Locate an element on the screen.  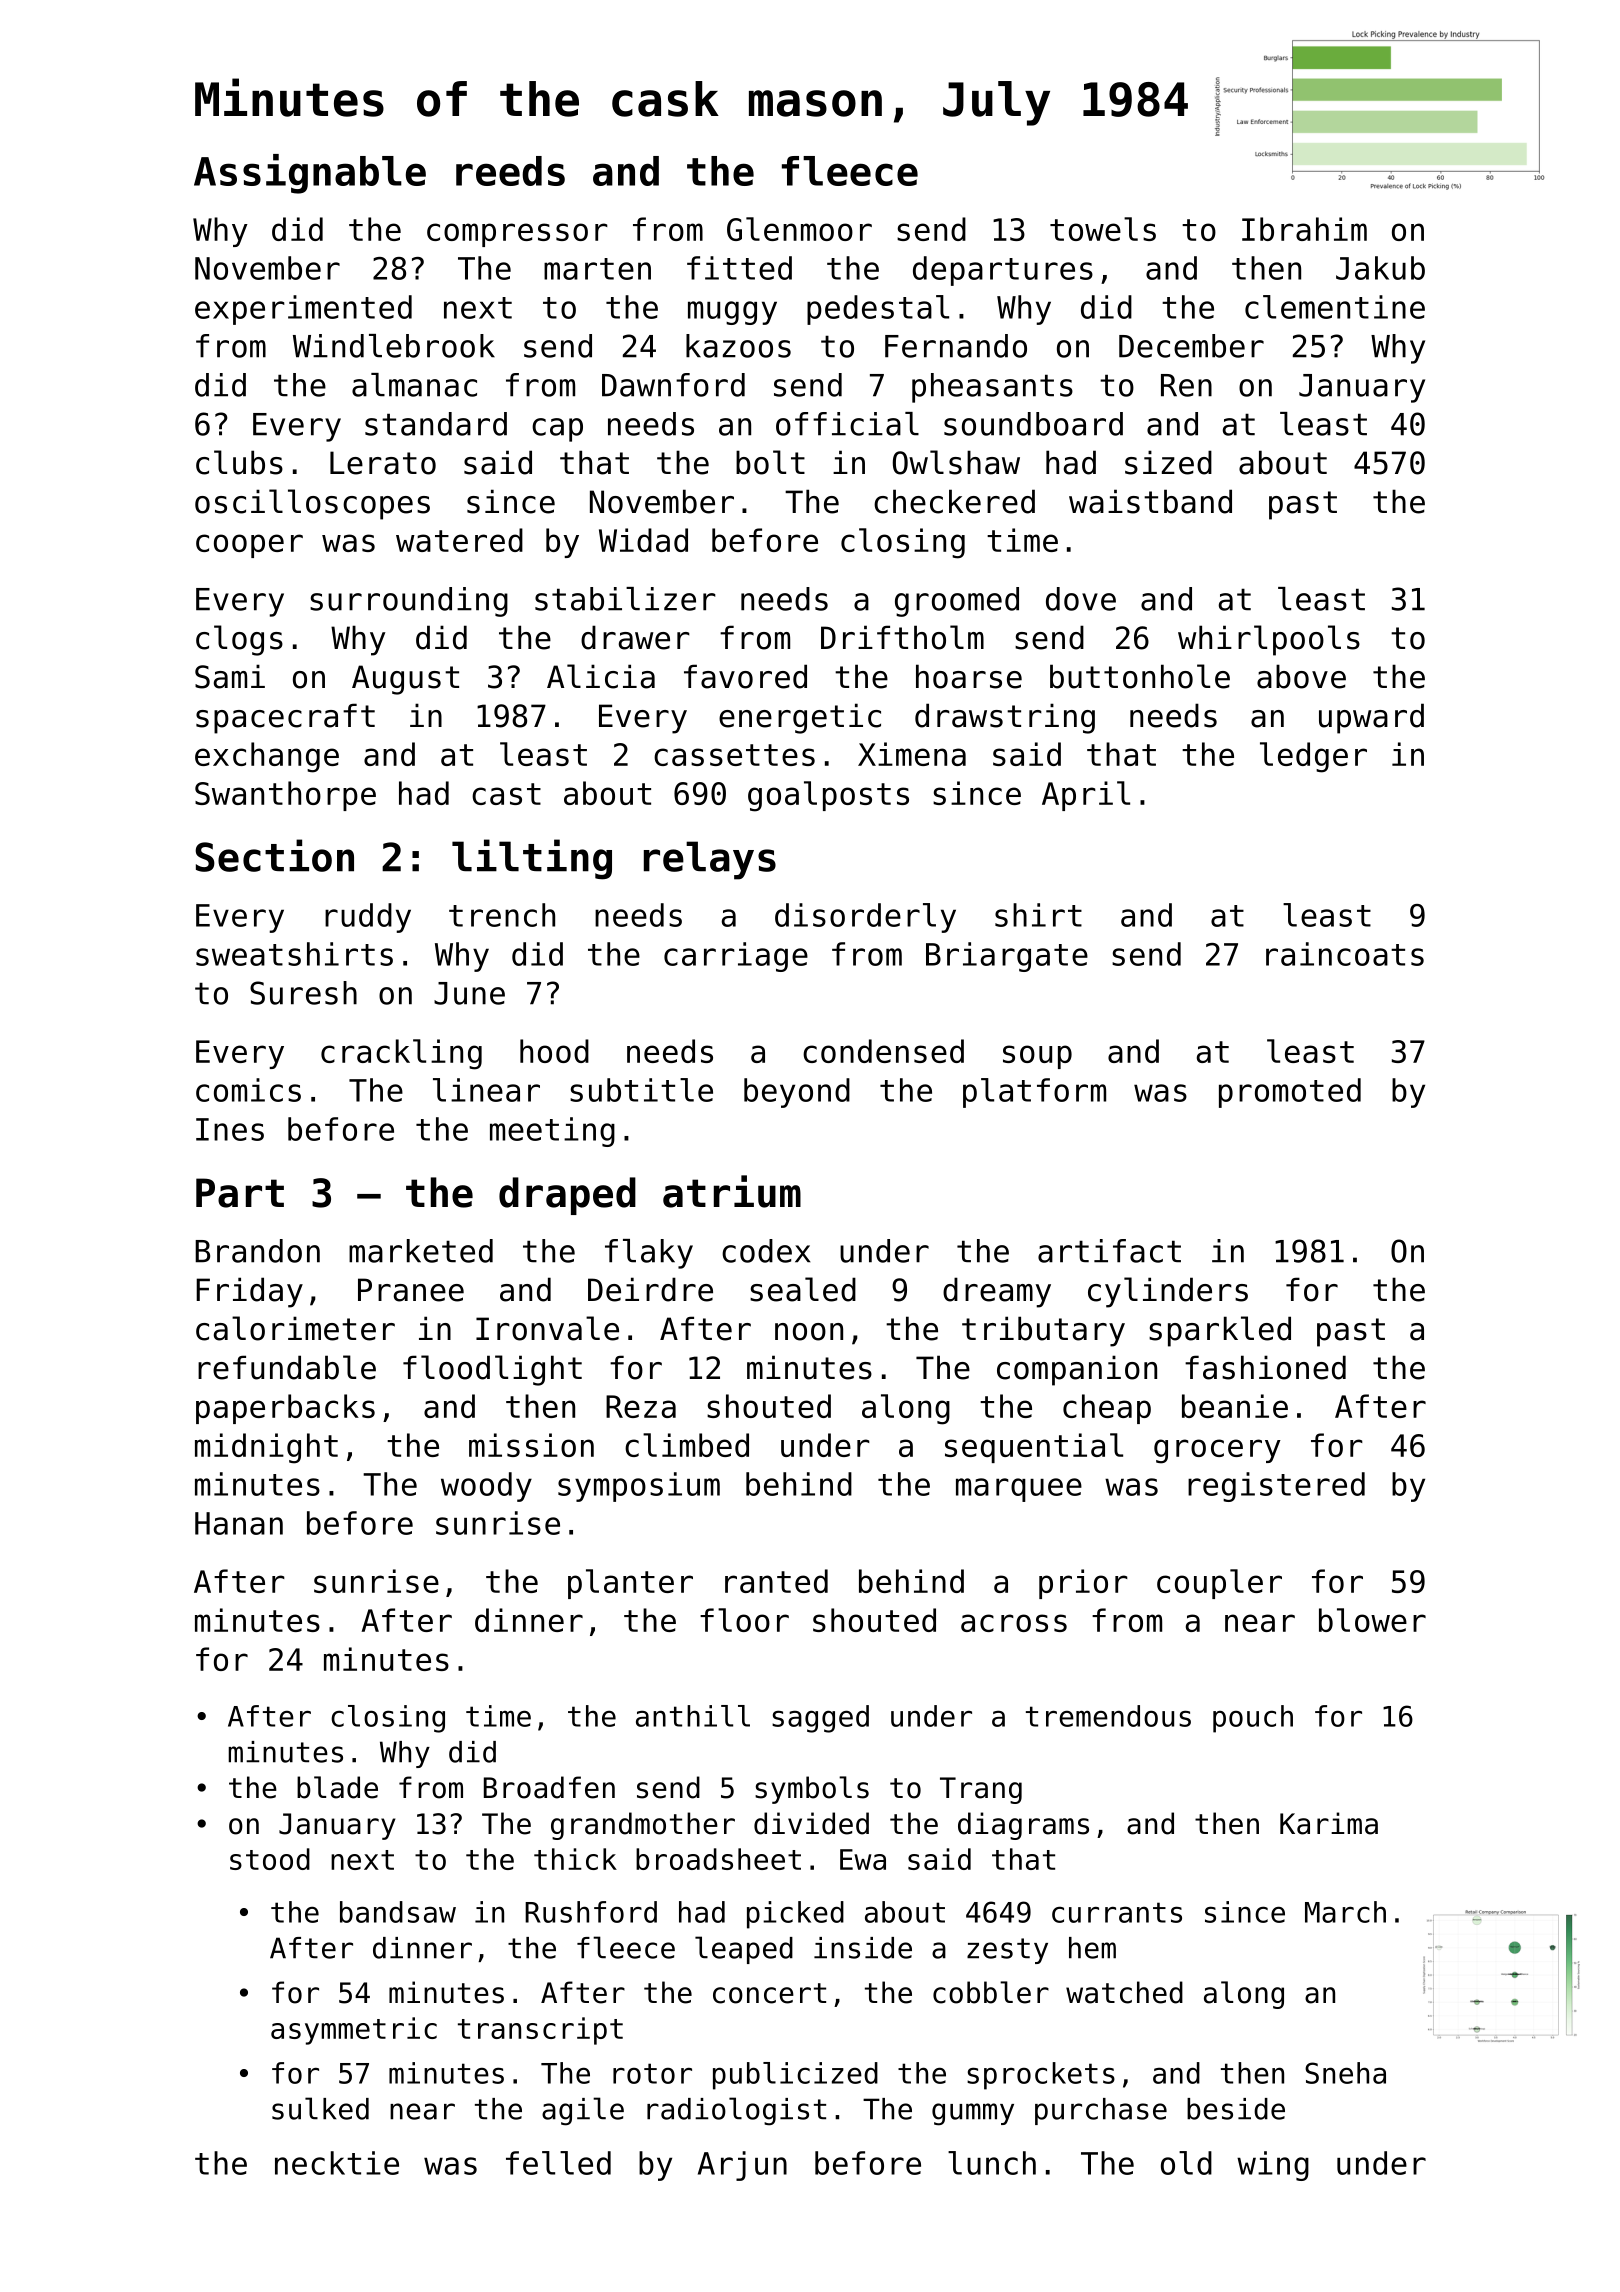
tremendous is located at coordinates (1108, 1716).
